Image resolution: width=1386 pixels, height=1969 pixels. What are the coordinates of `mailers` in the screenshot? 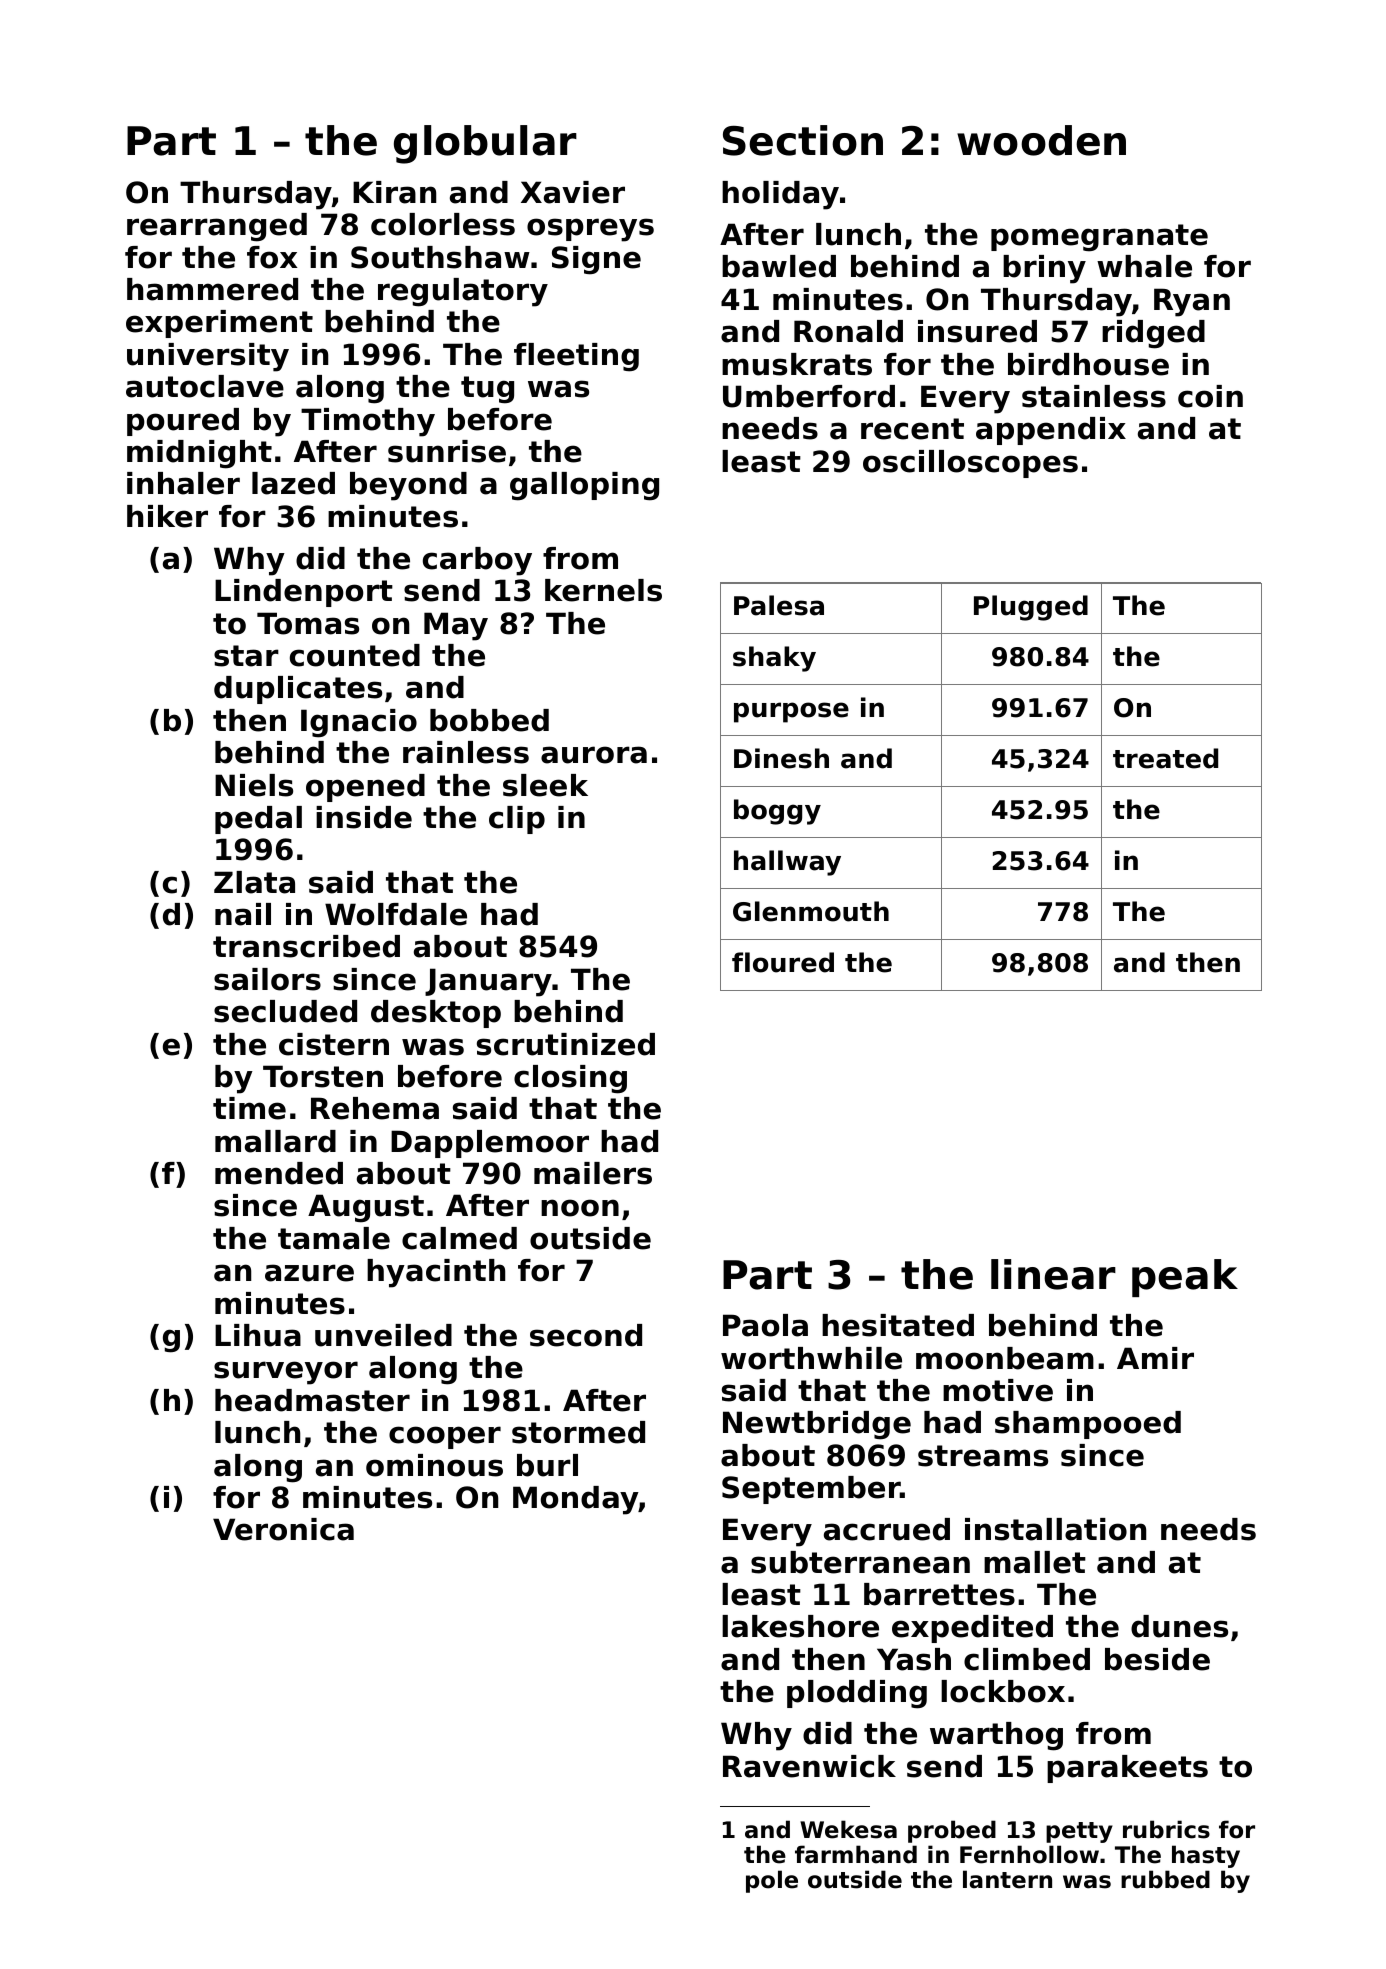 It's located at (593, 1173).
